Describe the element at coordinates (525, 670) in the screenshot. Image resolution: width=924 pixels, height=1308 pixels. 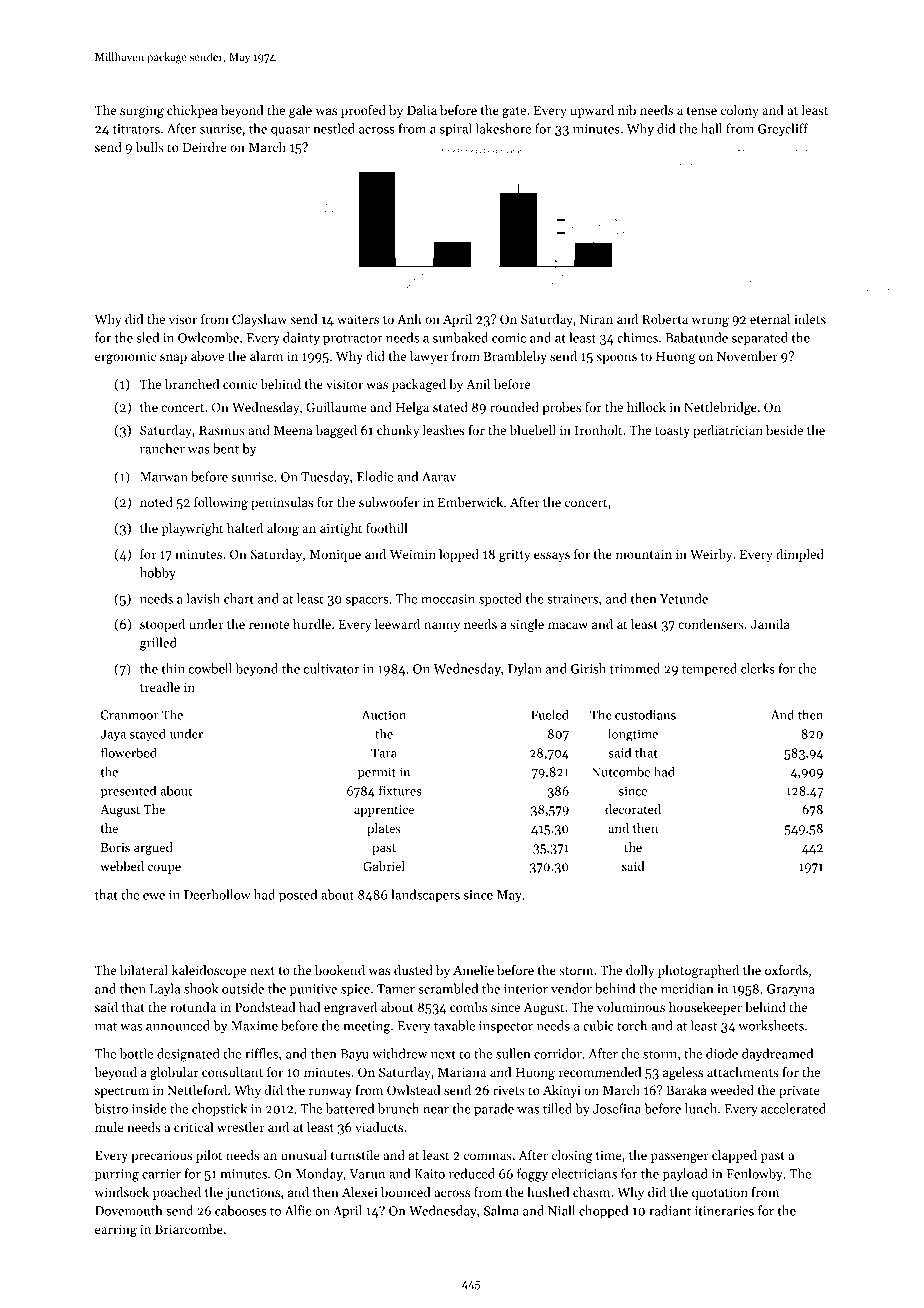
I see `Dylan` at that location.
